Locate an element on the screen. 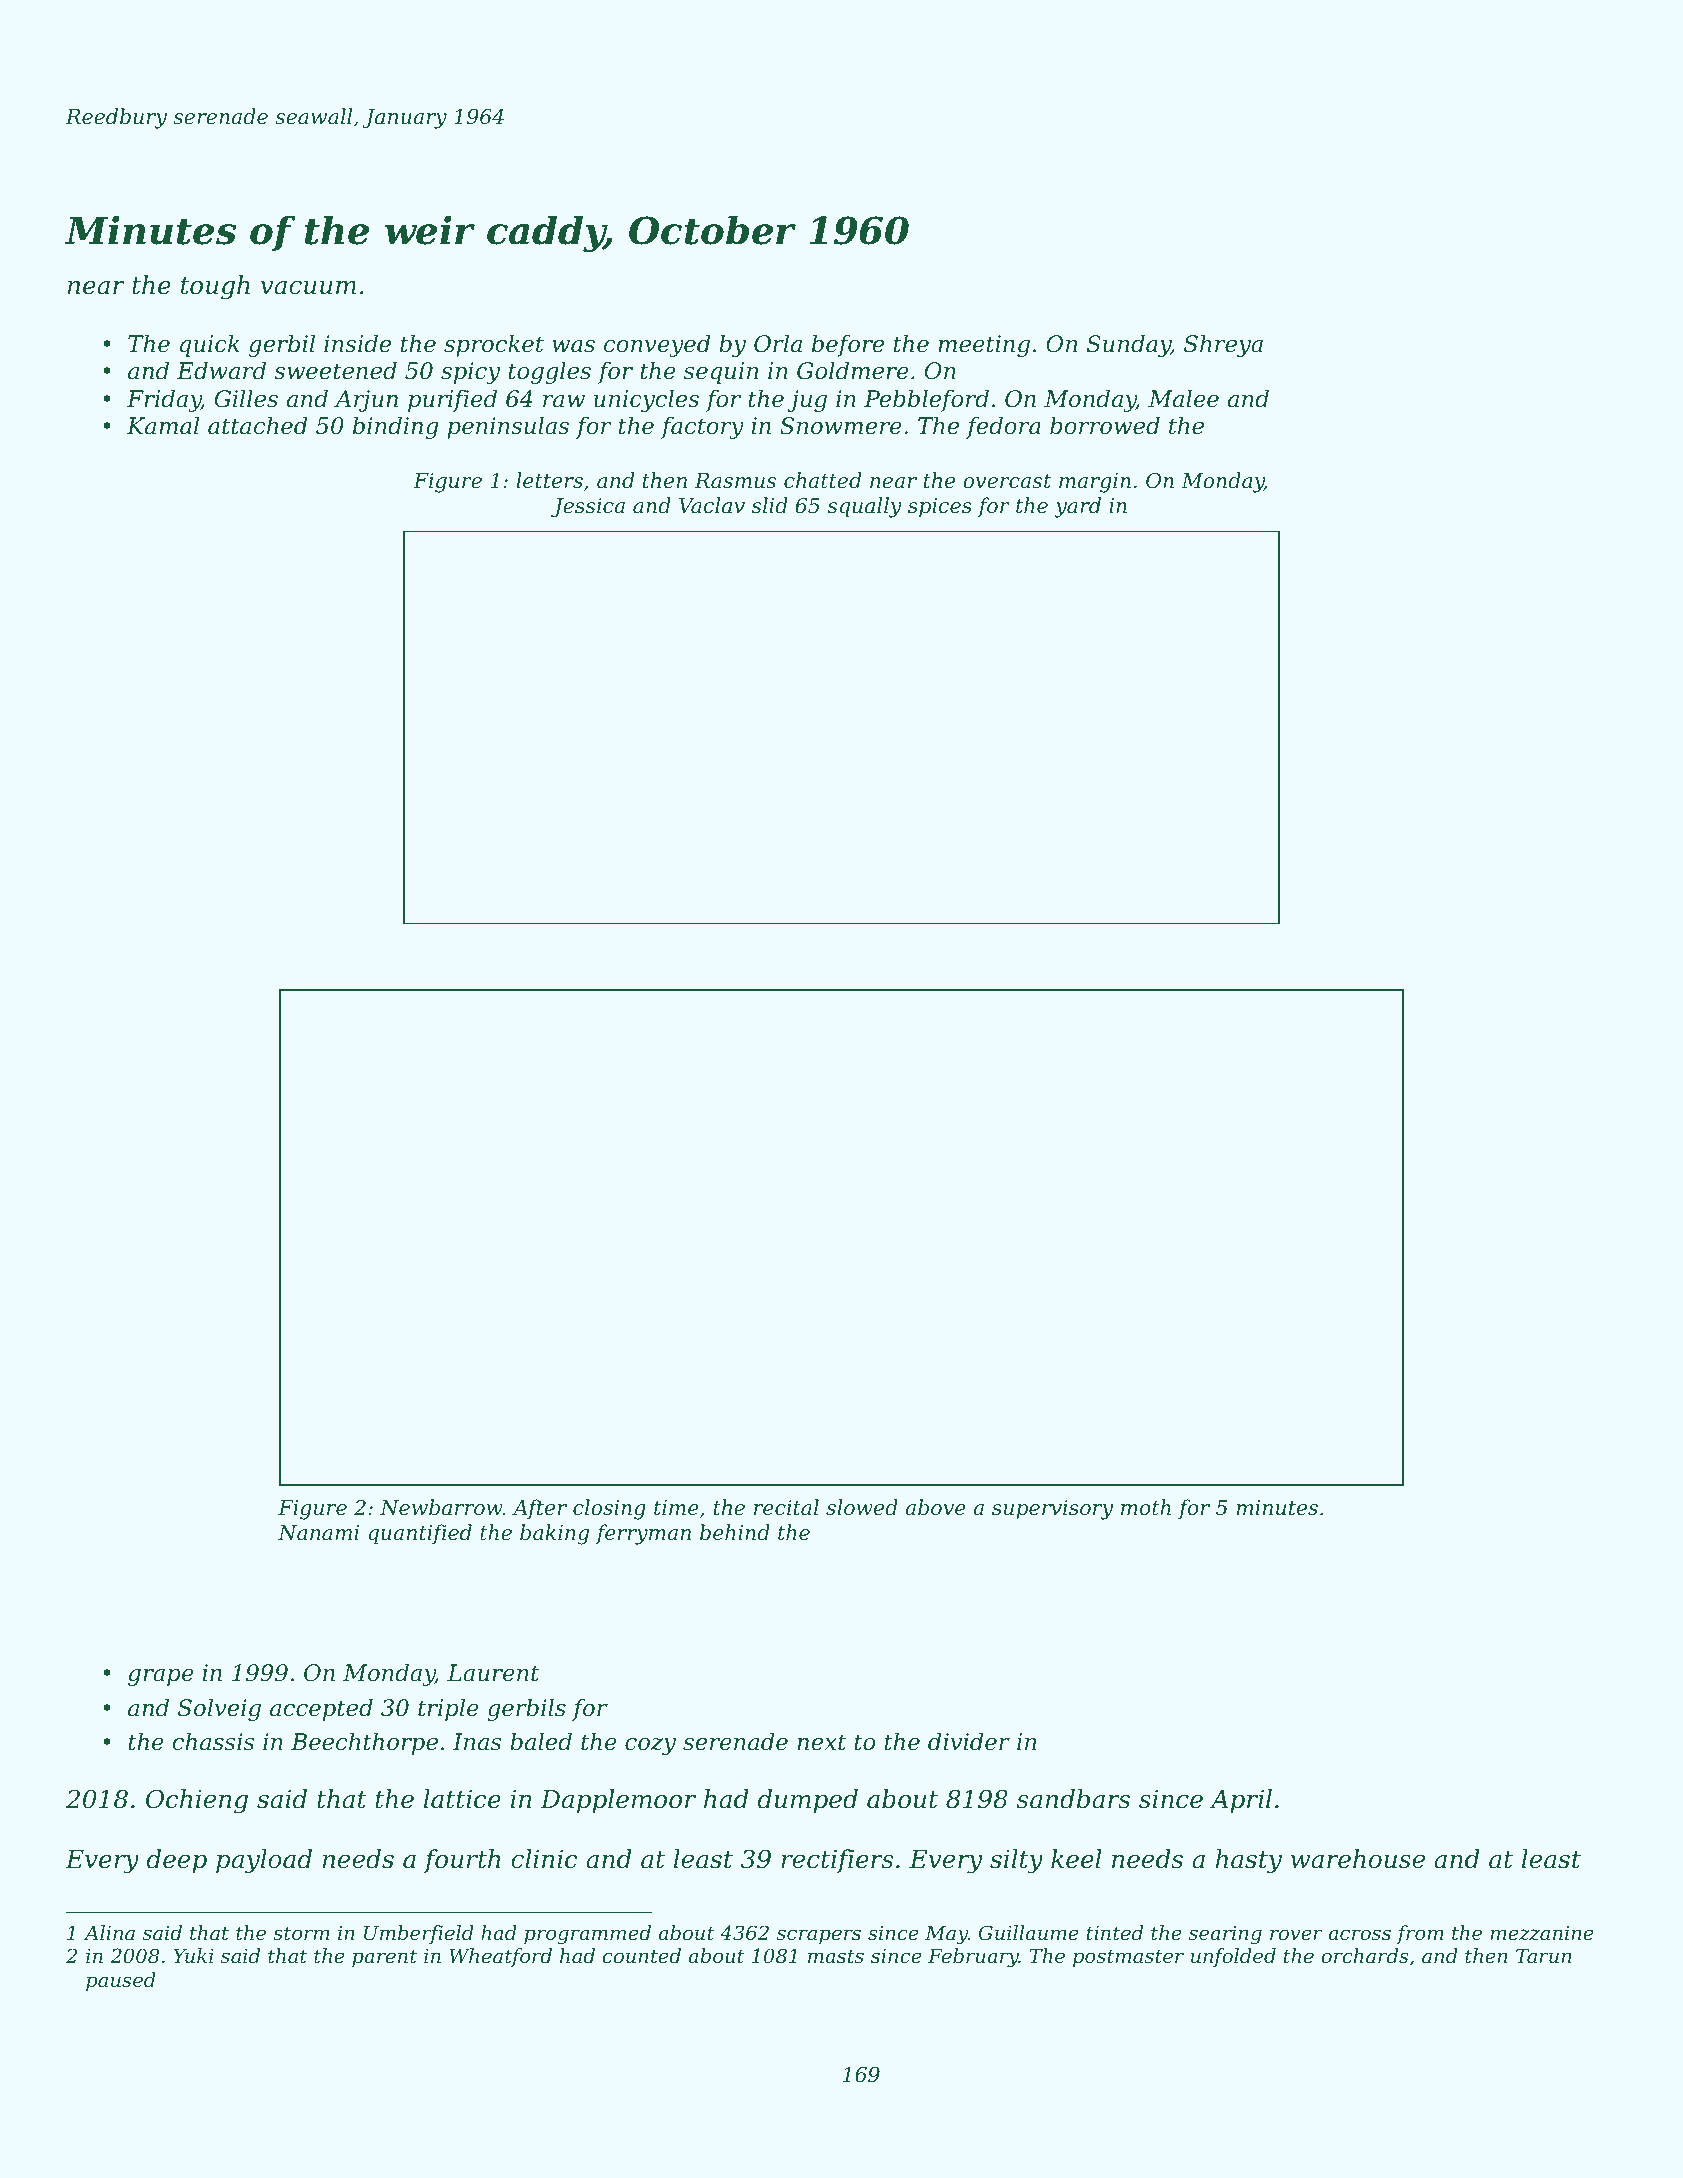 Image resolution: width=1683 pixels, height=2178 pixels. unfolded is located at coordinates (1233, 1957).
